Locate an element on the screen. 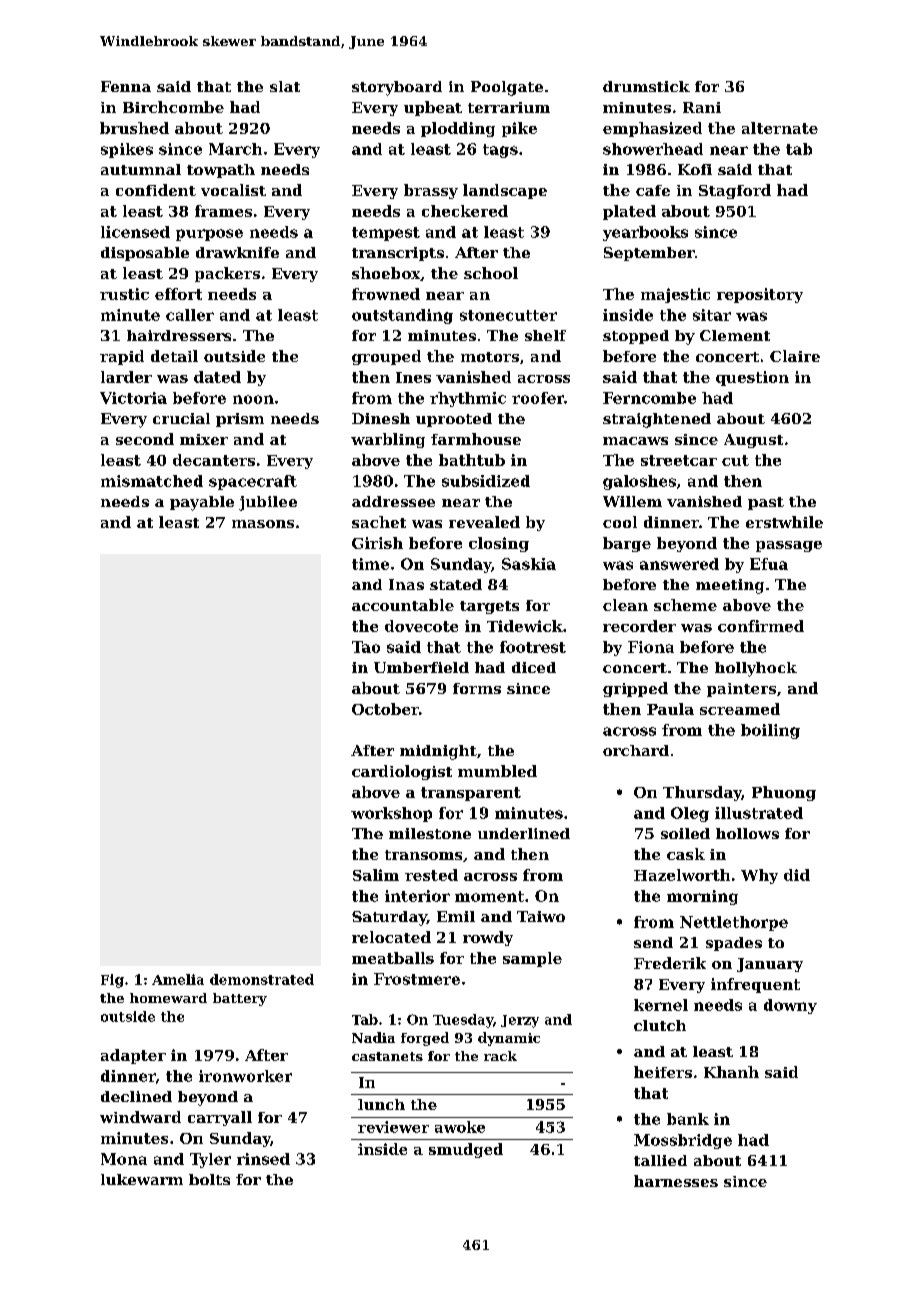  carryall is located at coordinates (220, 1118).
